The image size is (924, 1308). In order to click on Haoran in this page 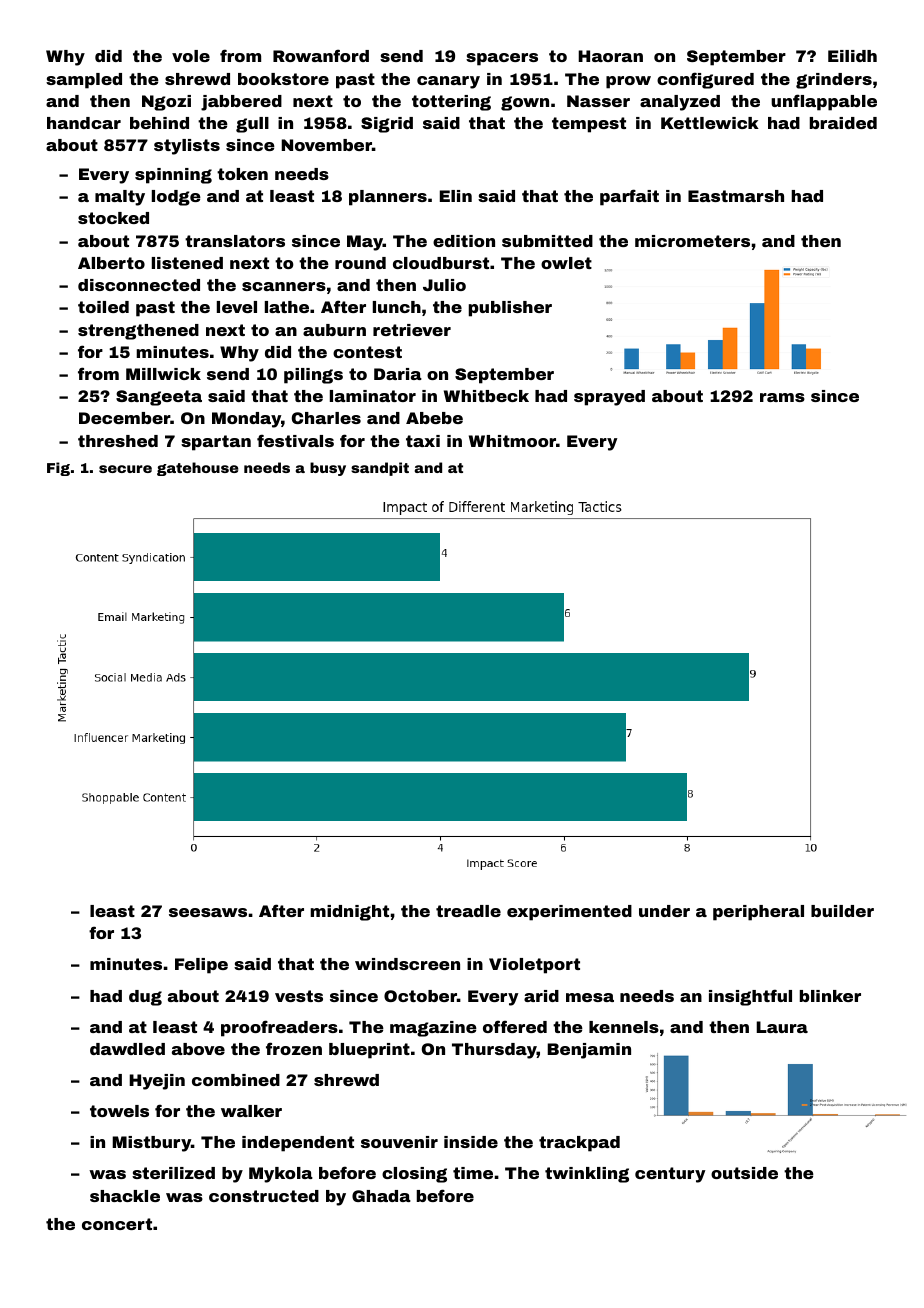, I will do `click(610, 56)`.
